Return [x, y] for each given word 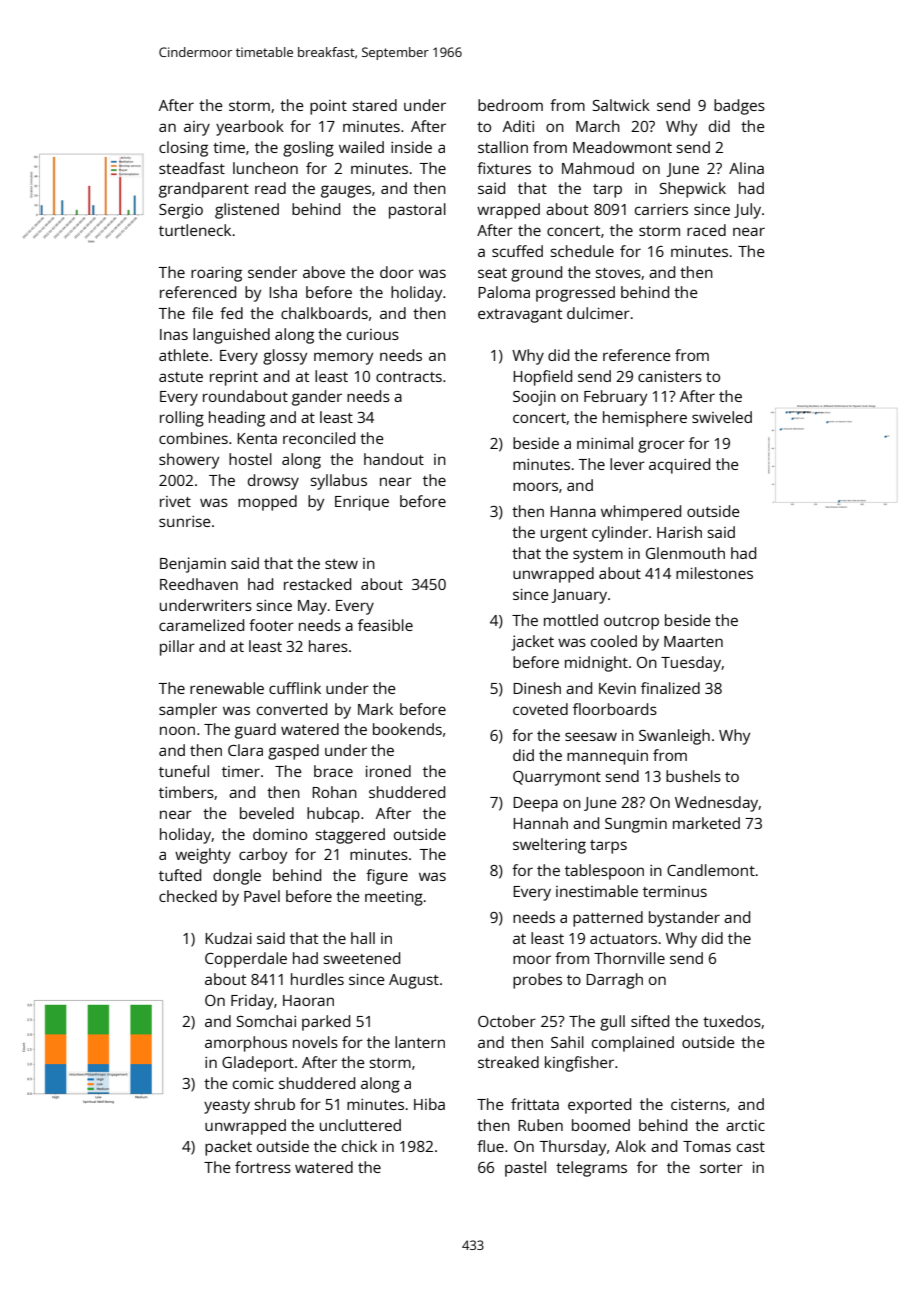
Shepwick [693, 190]
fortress [263, 1167]
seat [492, 273]
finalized [670, 688]
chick [359, 1146]
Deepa [535, 804]
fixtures [504, 168]
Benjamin [193, 565]
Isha [283, 292]
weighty [203, 856]
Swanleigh [674, 737]
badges [739, 107]
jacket [532, 643]
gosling [308, 149]
